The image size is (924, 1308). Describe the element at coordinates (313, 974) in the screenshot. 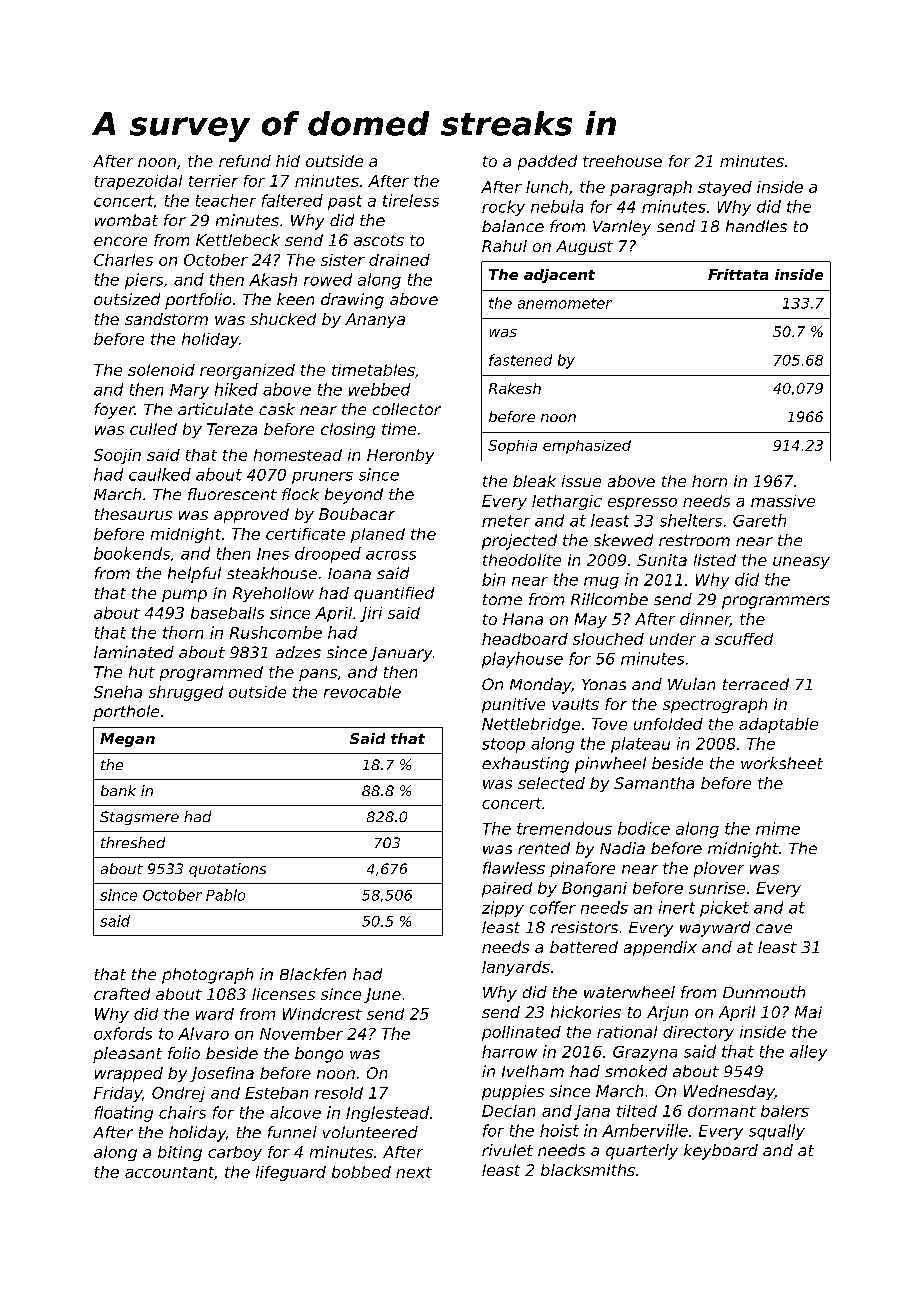

I see `Blackfen` at that location.
